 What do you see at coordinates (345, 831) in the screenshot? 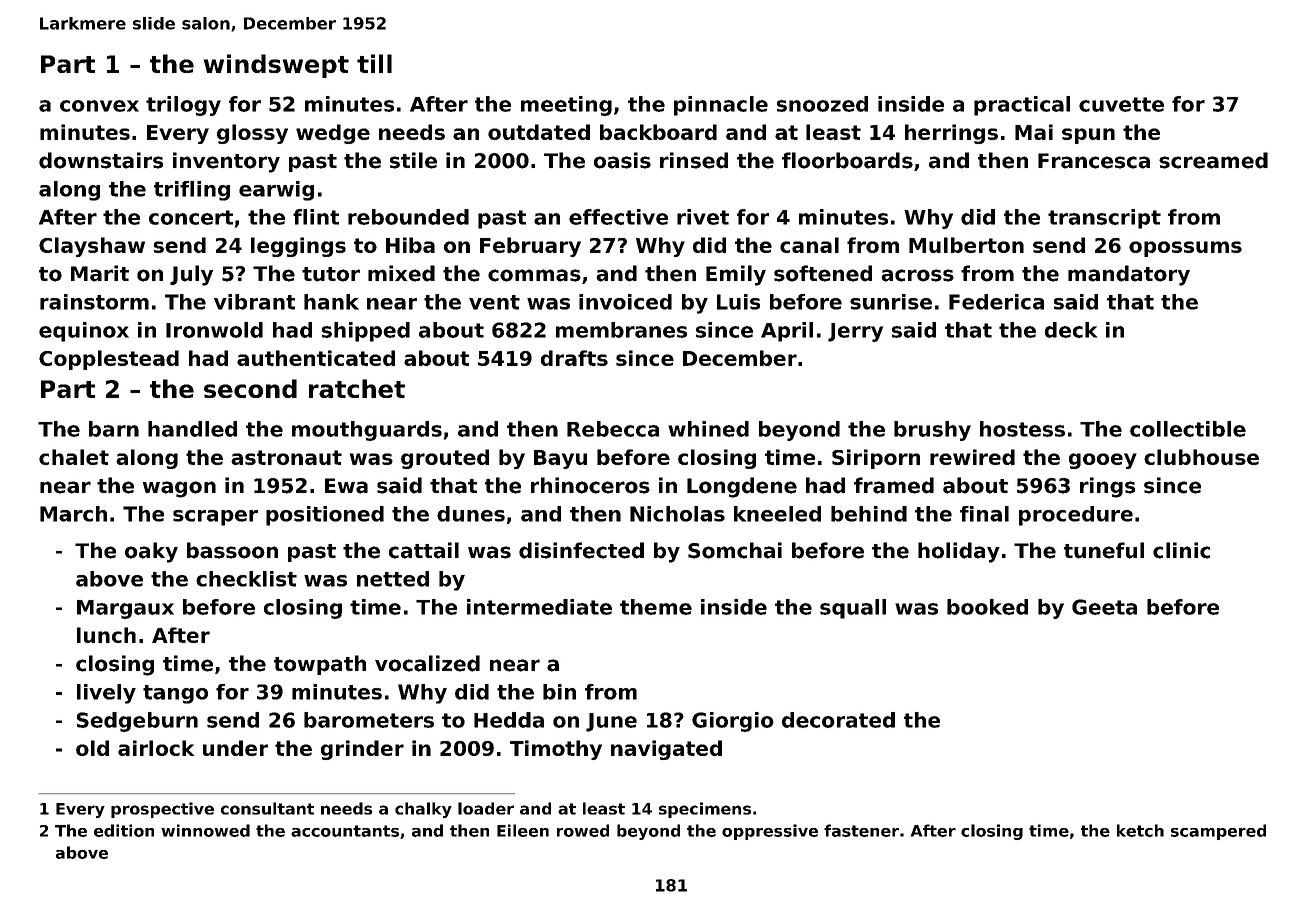
I see `accountants` at bounding box center [345, 831].
